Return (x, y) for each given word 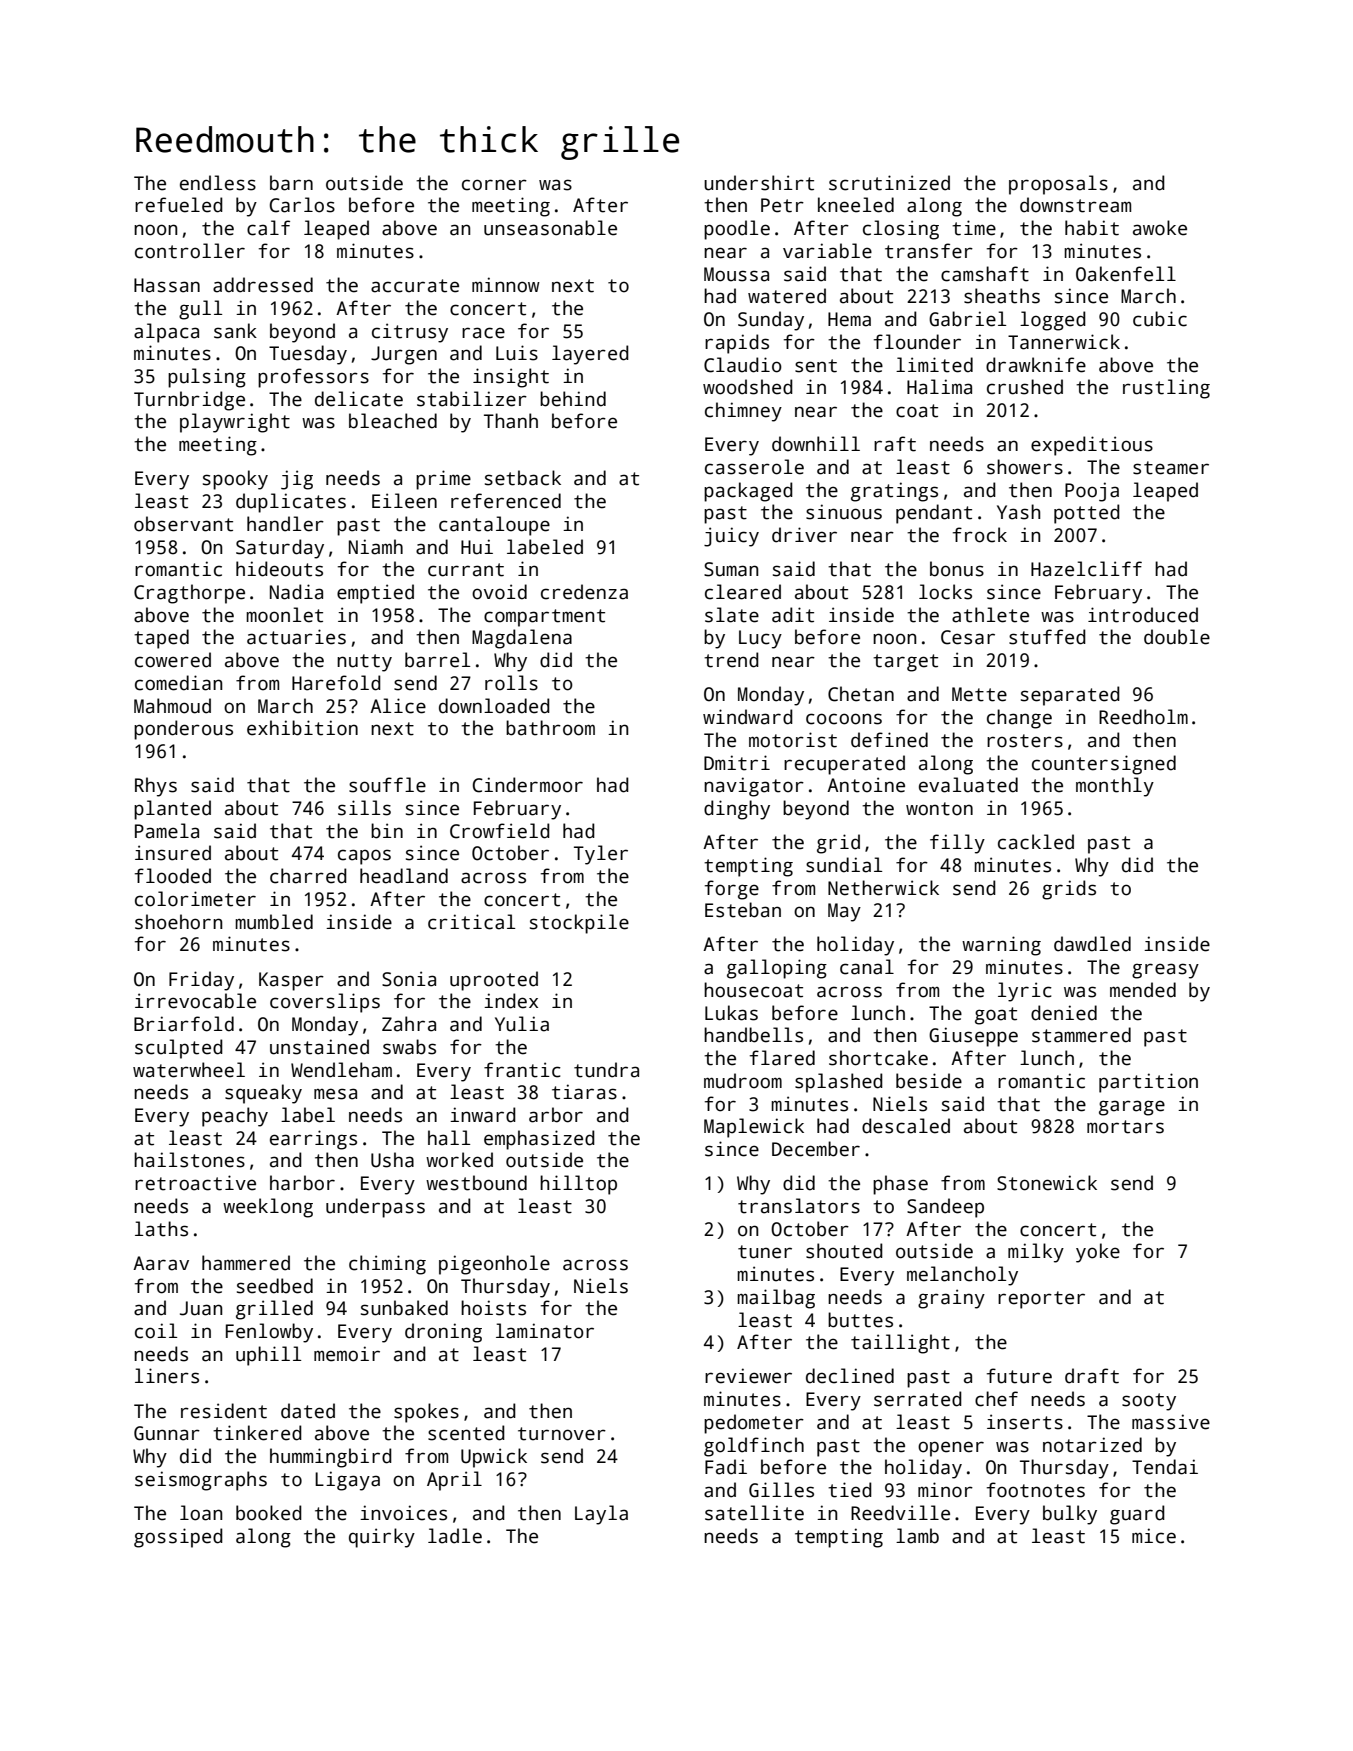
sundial (844, 865)
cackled (1036, 842)
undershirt (759, 183)
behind (573, 399)
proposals (1058, 185)
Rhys (156, 787)
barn (291, 183)
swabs (409, 1047)
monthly (1115, 787)
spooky (235, 480)
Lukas (731, 1013)
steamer (1171, 468)
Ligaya (347, 1481)
